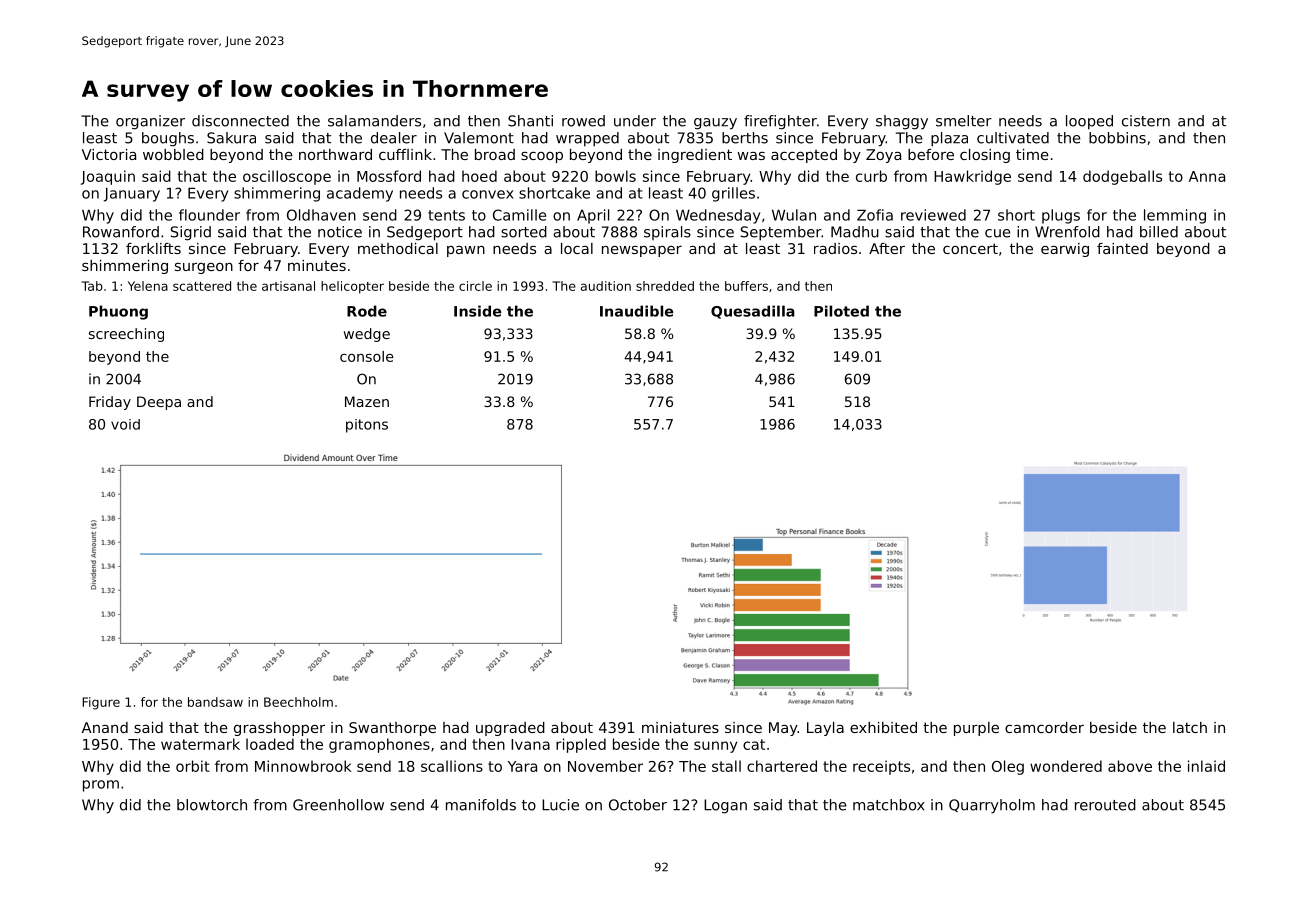 This screenshot has height=924, width=1308. I want to click on boughs, so click(168, 139).
